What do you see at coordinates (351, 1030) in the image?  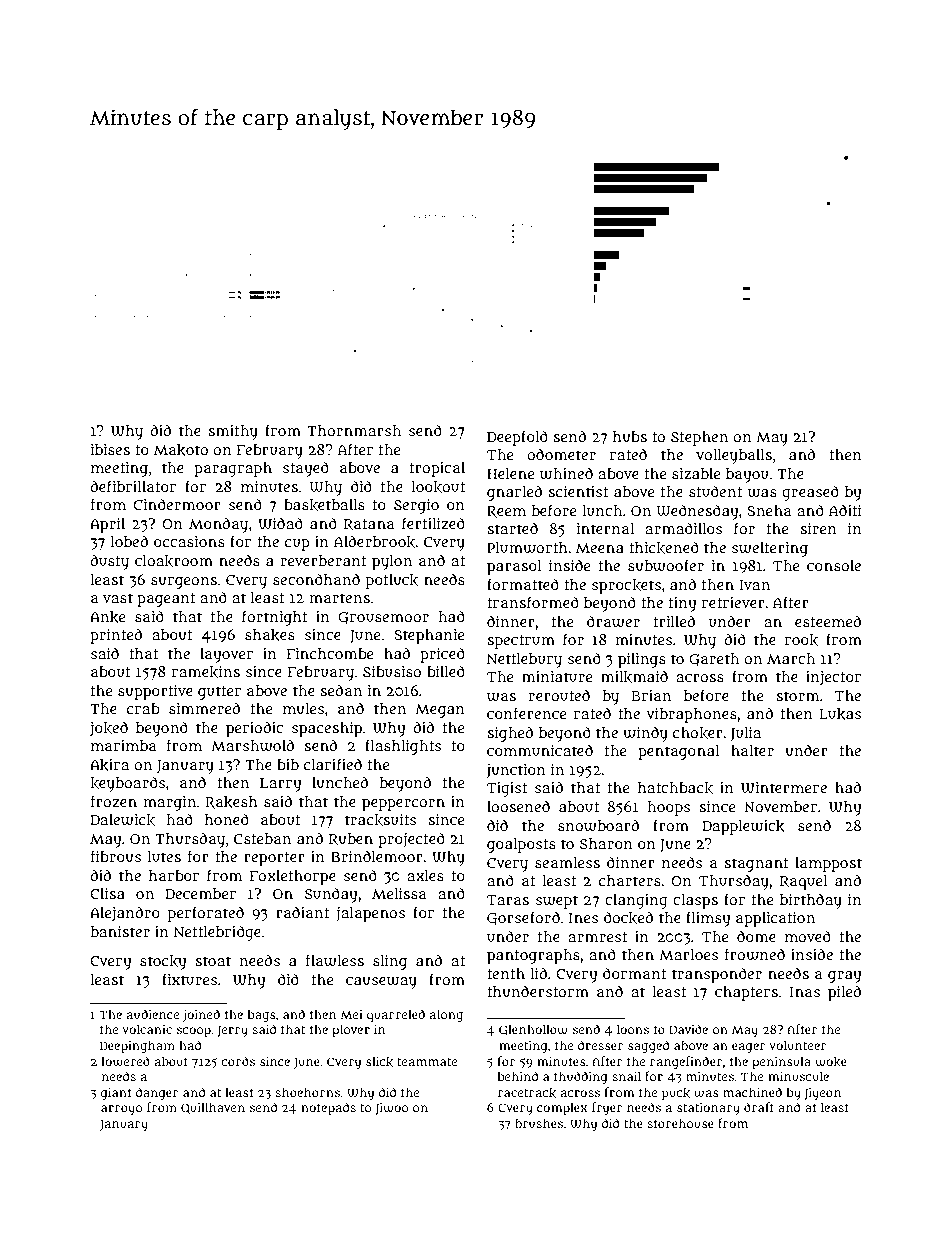 I see `plover` at bounding box center [351, 1030].
